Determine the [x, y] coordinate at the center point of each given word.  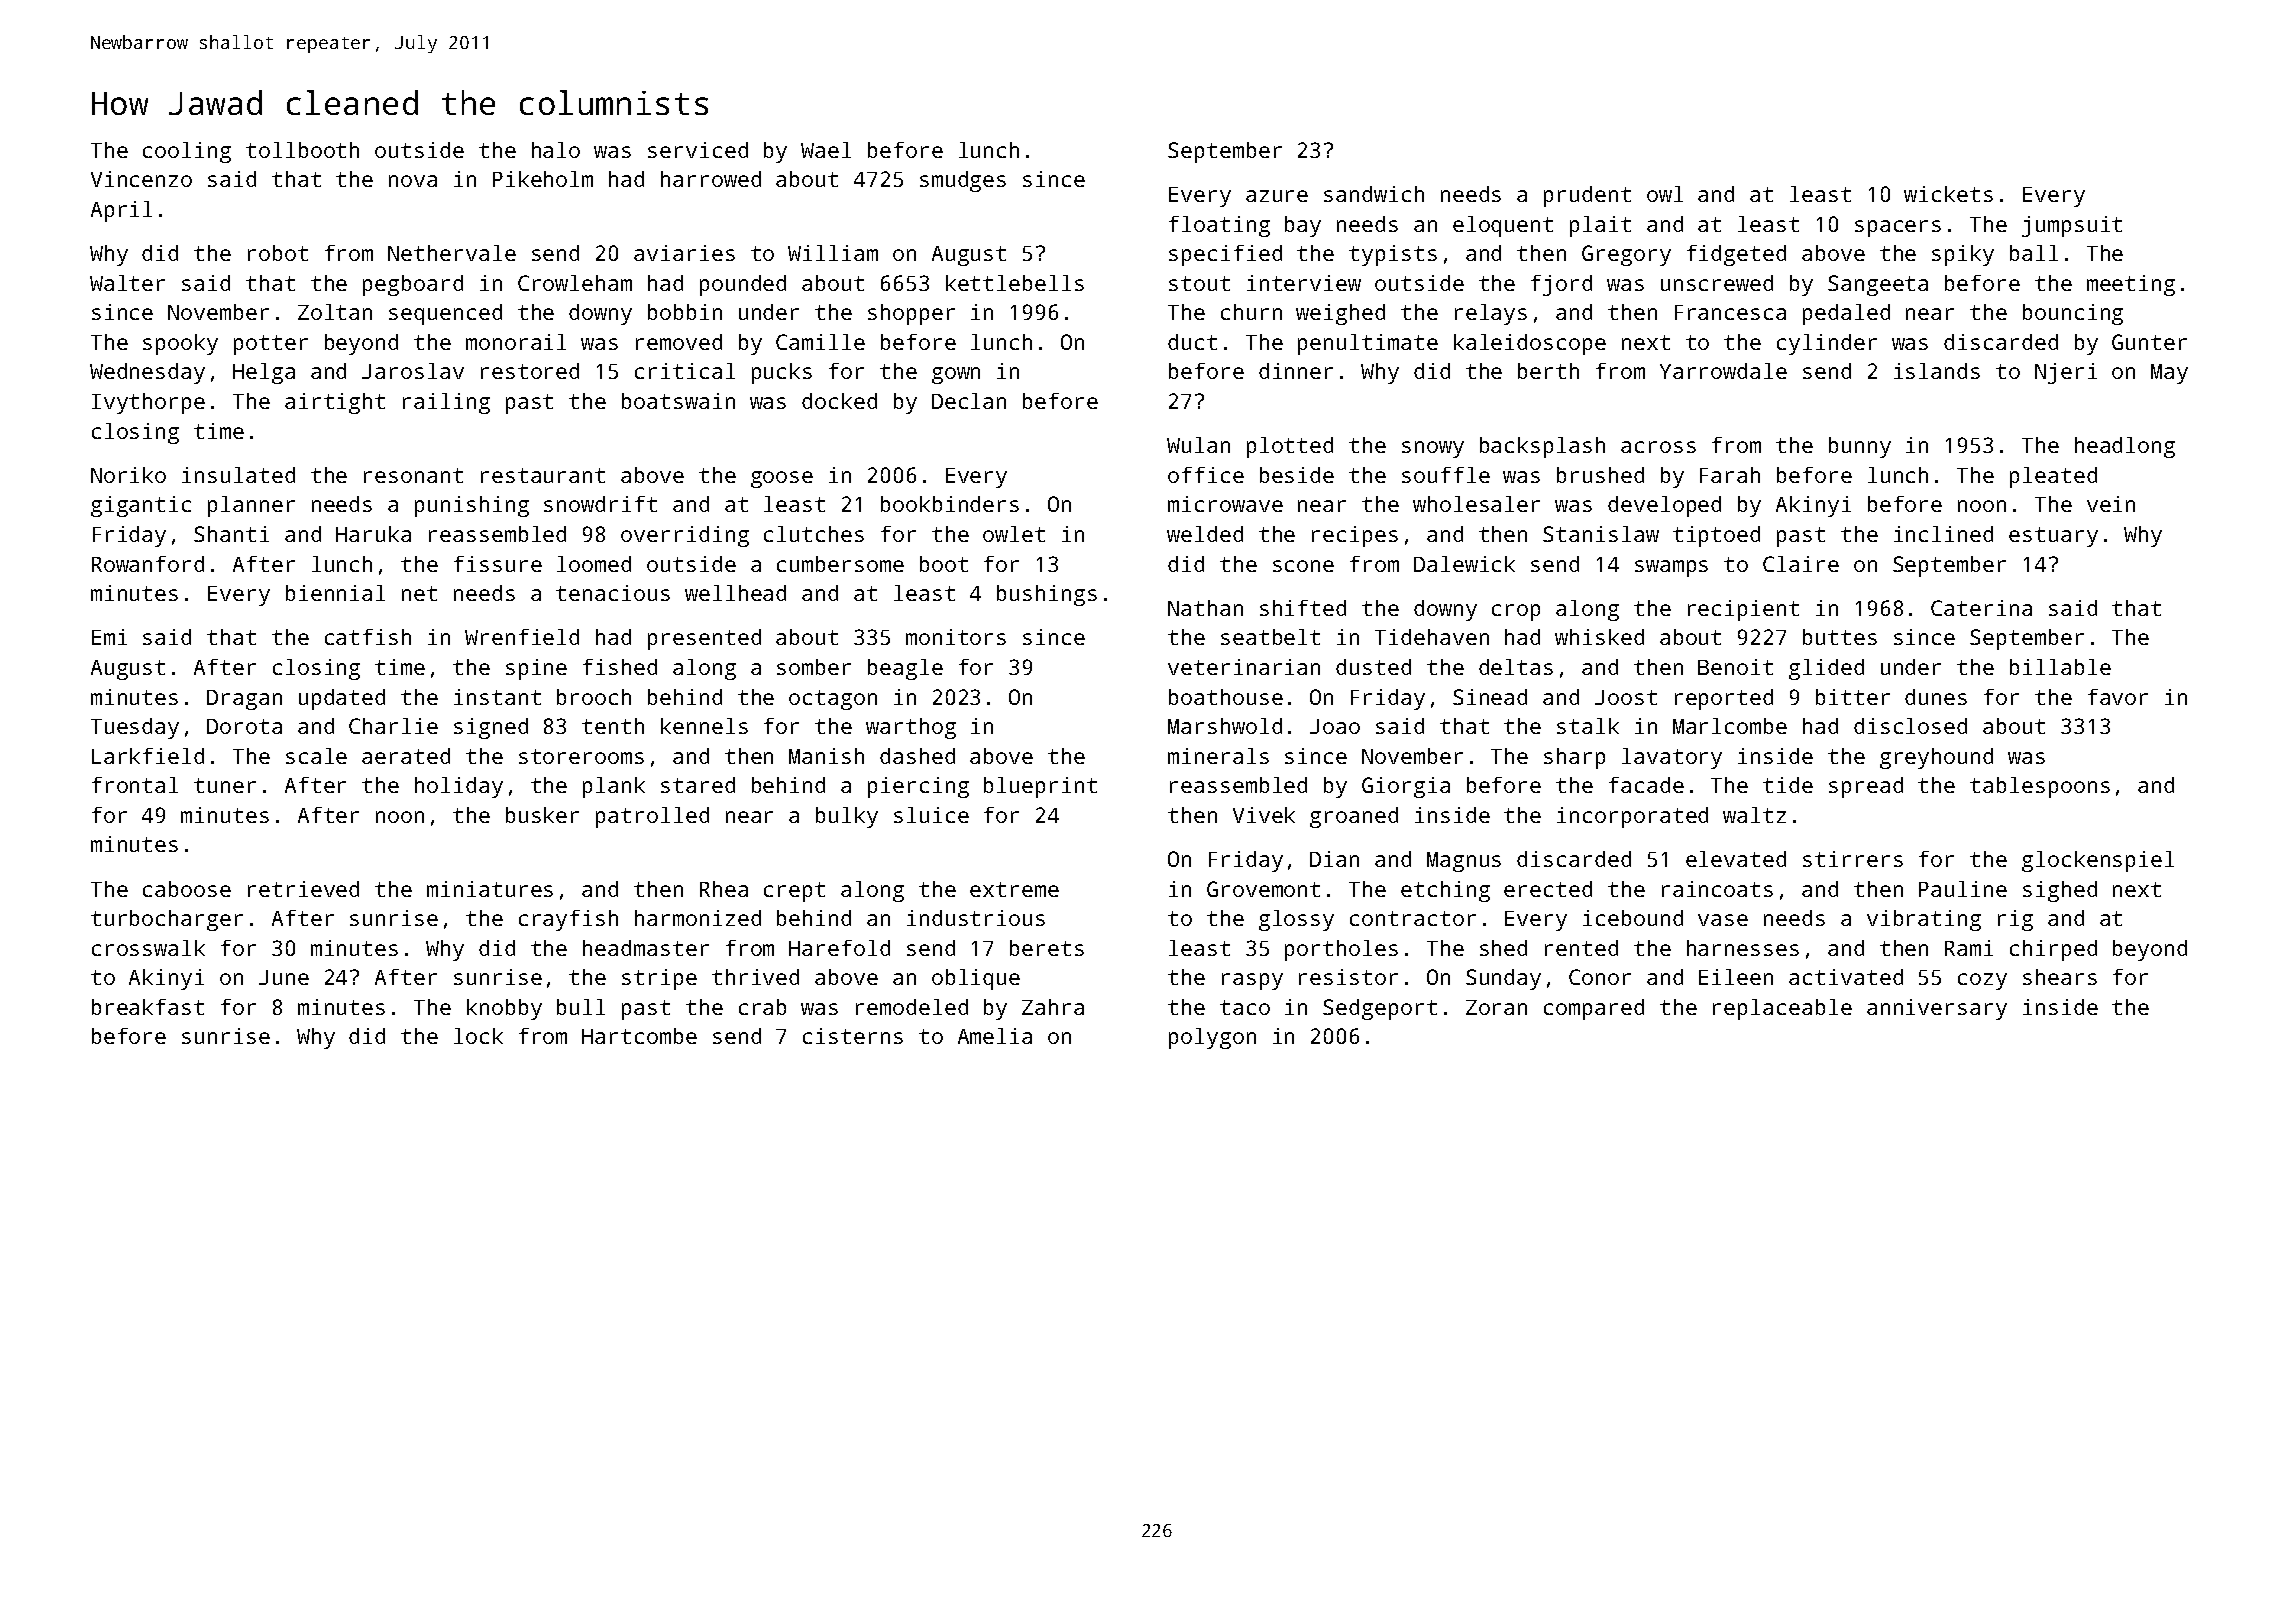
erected [1548, 889]
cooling [187, 152]
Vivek [1264, 815]
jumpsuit [2072, 226]
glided [1826, 669]
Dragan [244, 700]
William [833, 253]
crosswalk [148, 948]
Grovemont [1263, 889]
